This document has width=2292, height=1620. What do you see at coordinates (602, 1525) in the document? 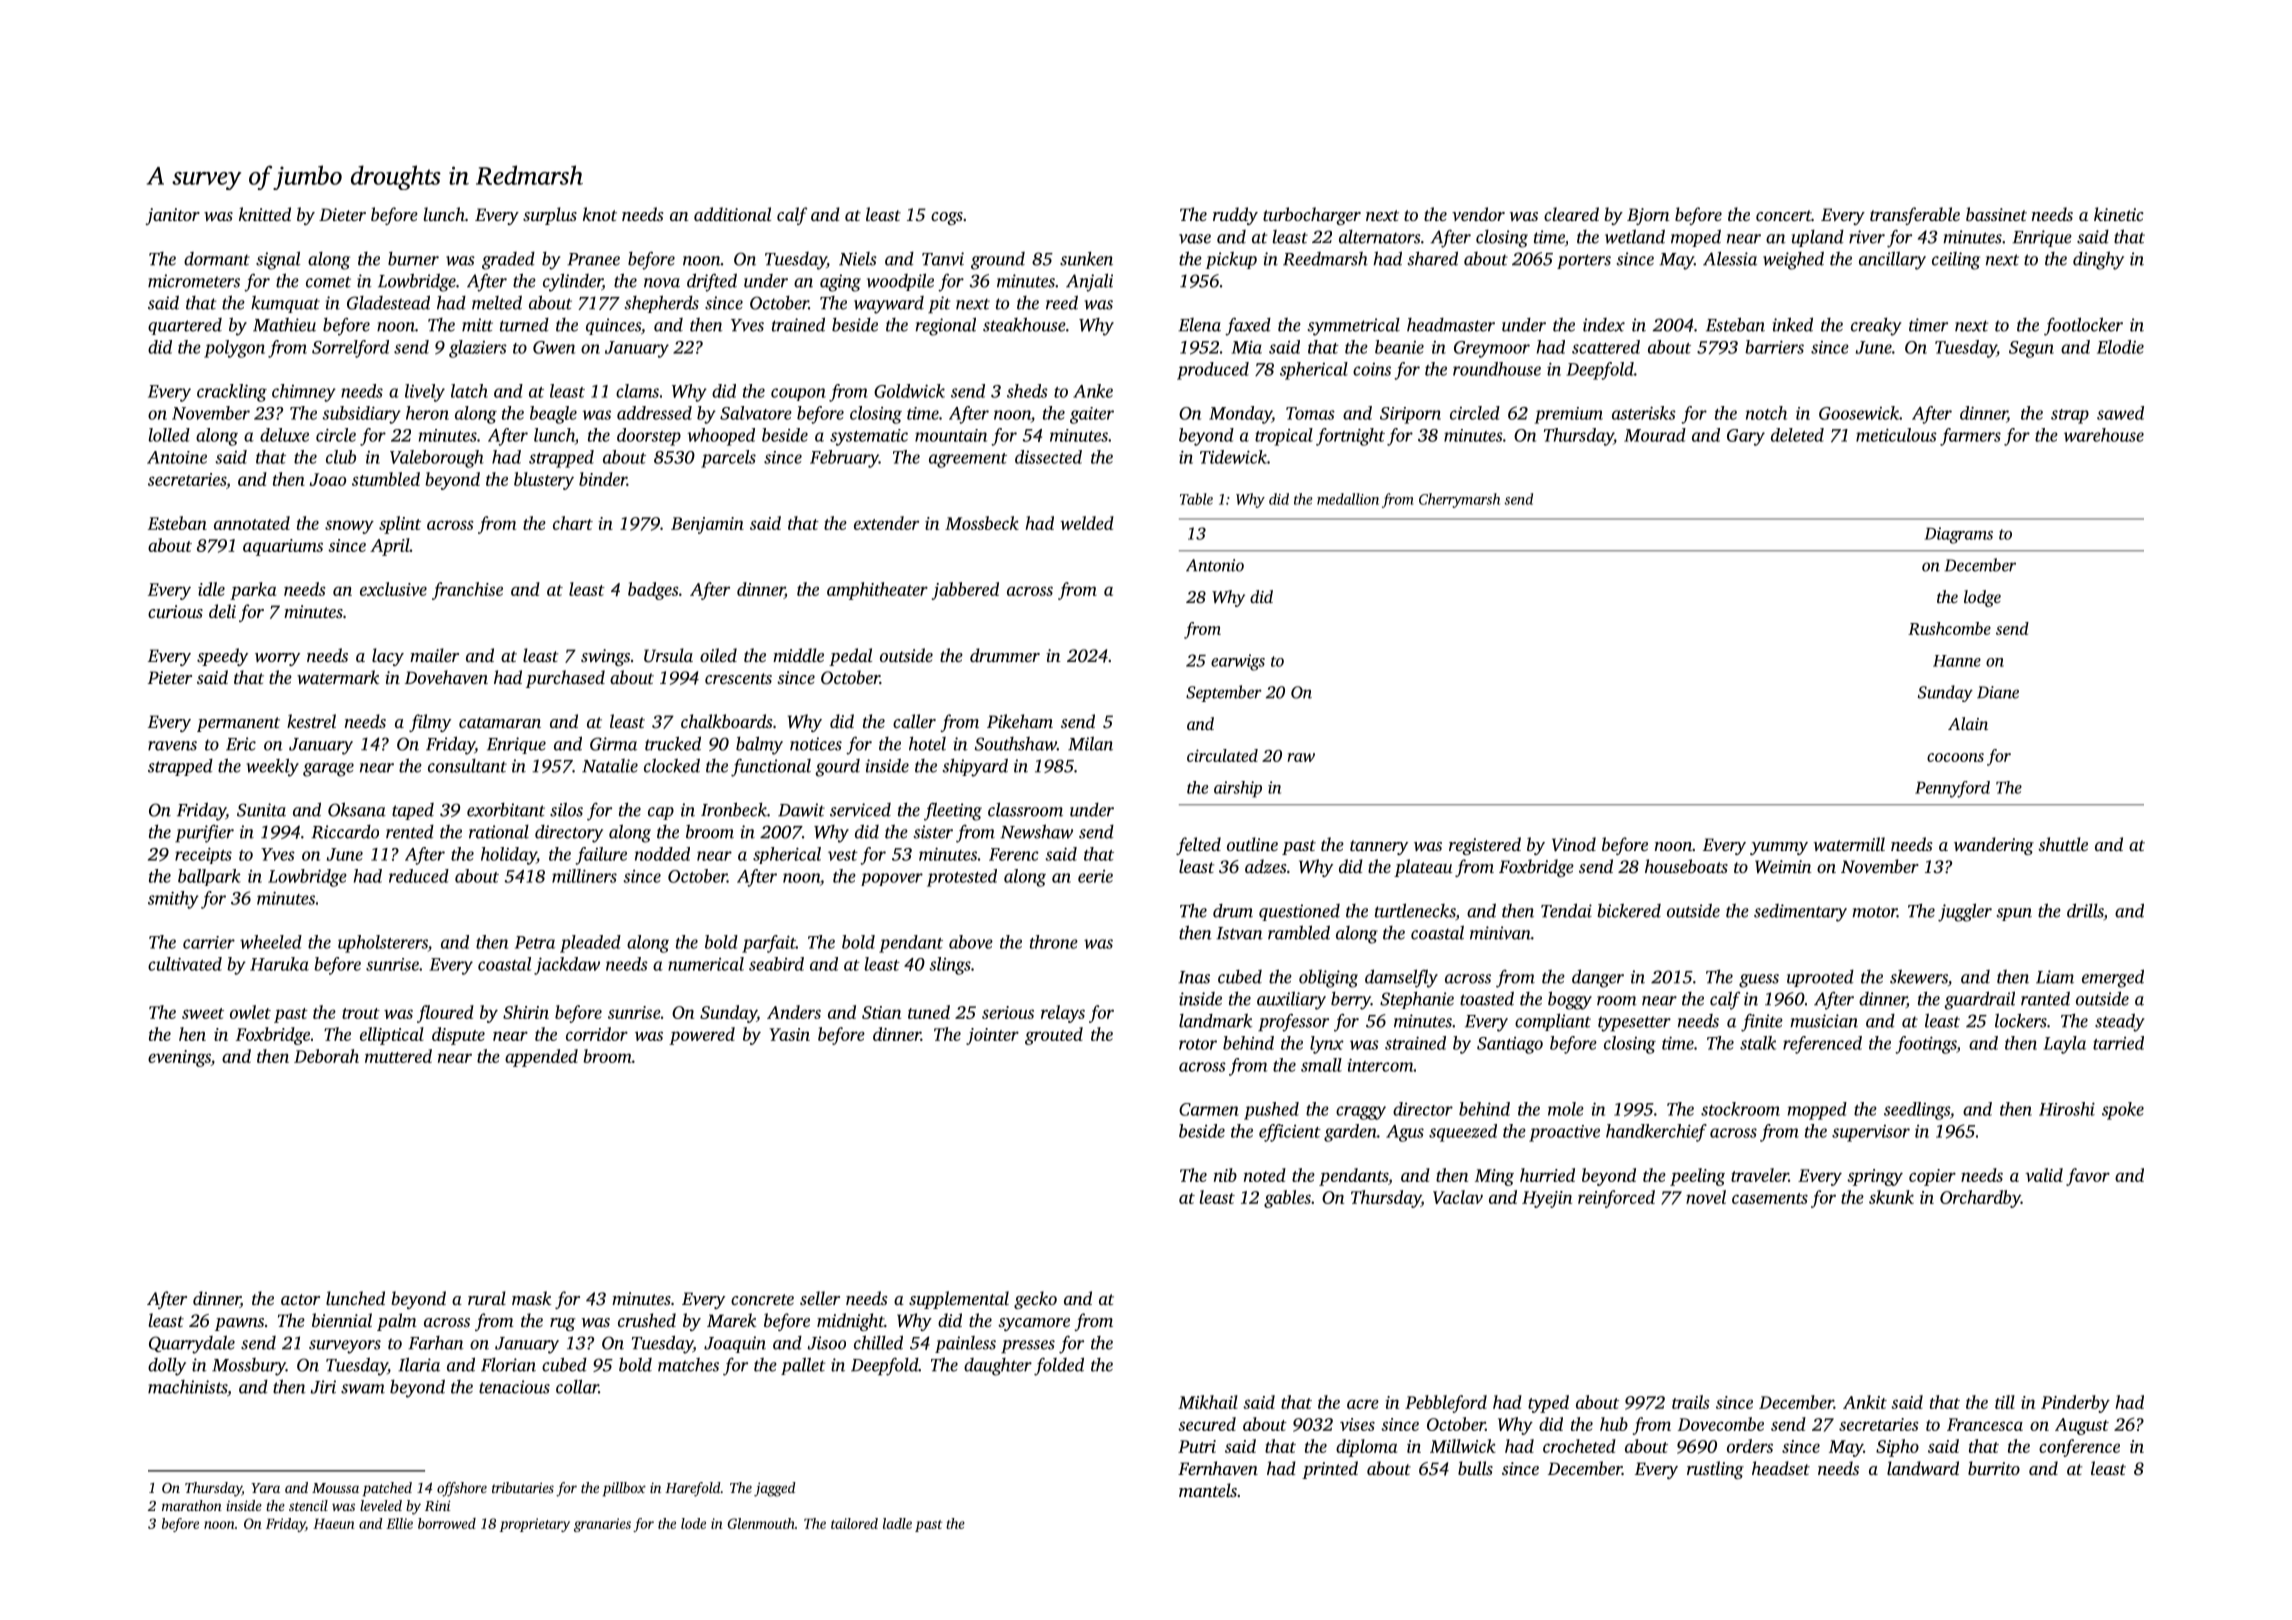
I see `granaries` at bounding box center [602, 1525].
